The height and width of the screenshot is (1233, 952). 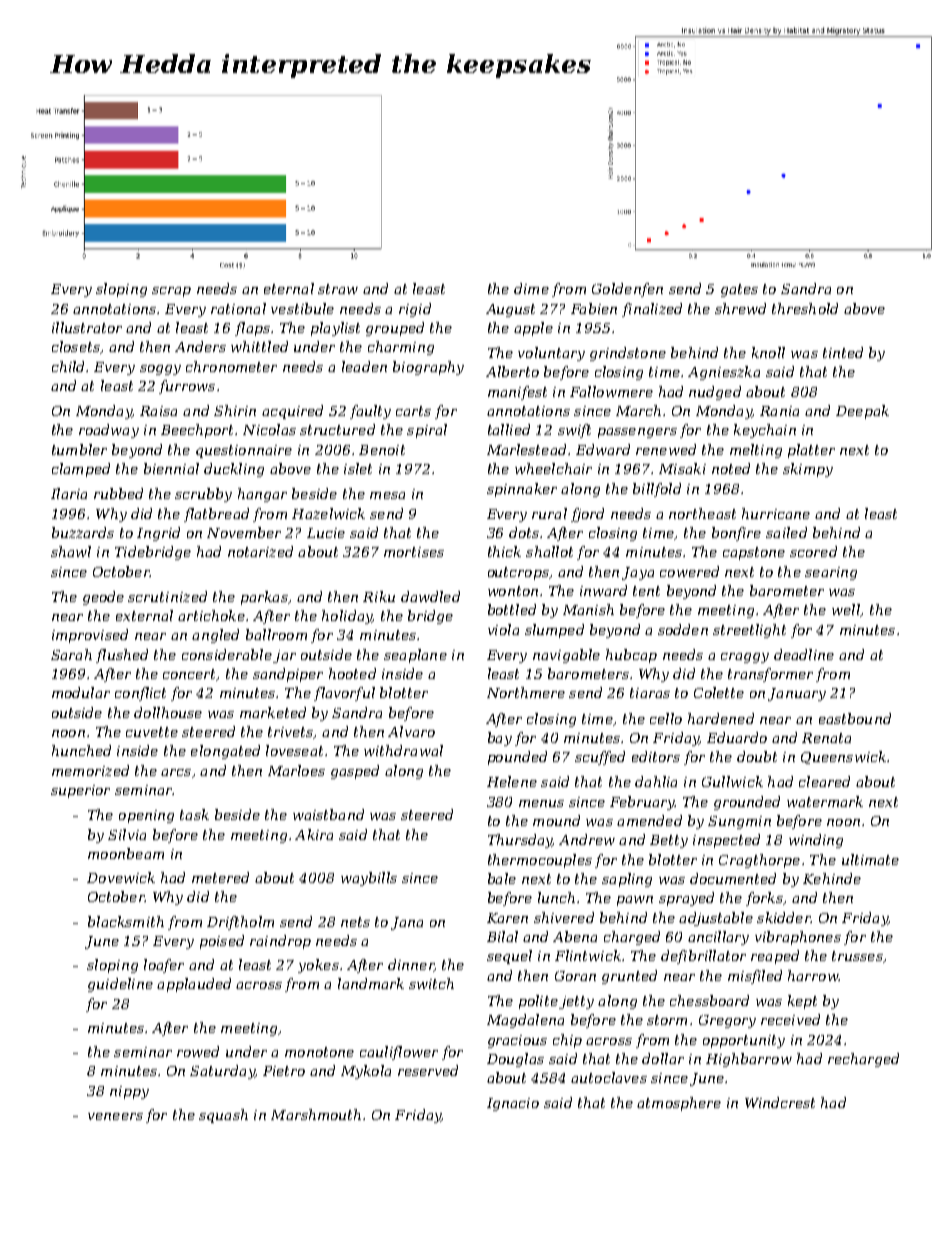 What do you see at coordinates (790, 1019) in the screenshot?
I see `received` at bounding box center [790, 1019].
